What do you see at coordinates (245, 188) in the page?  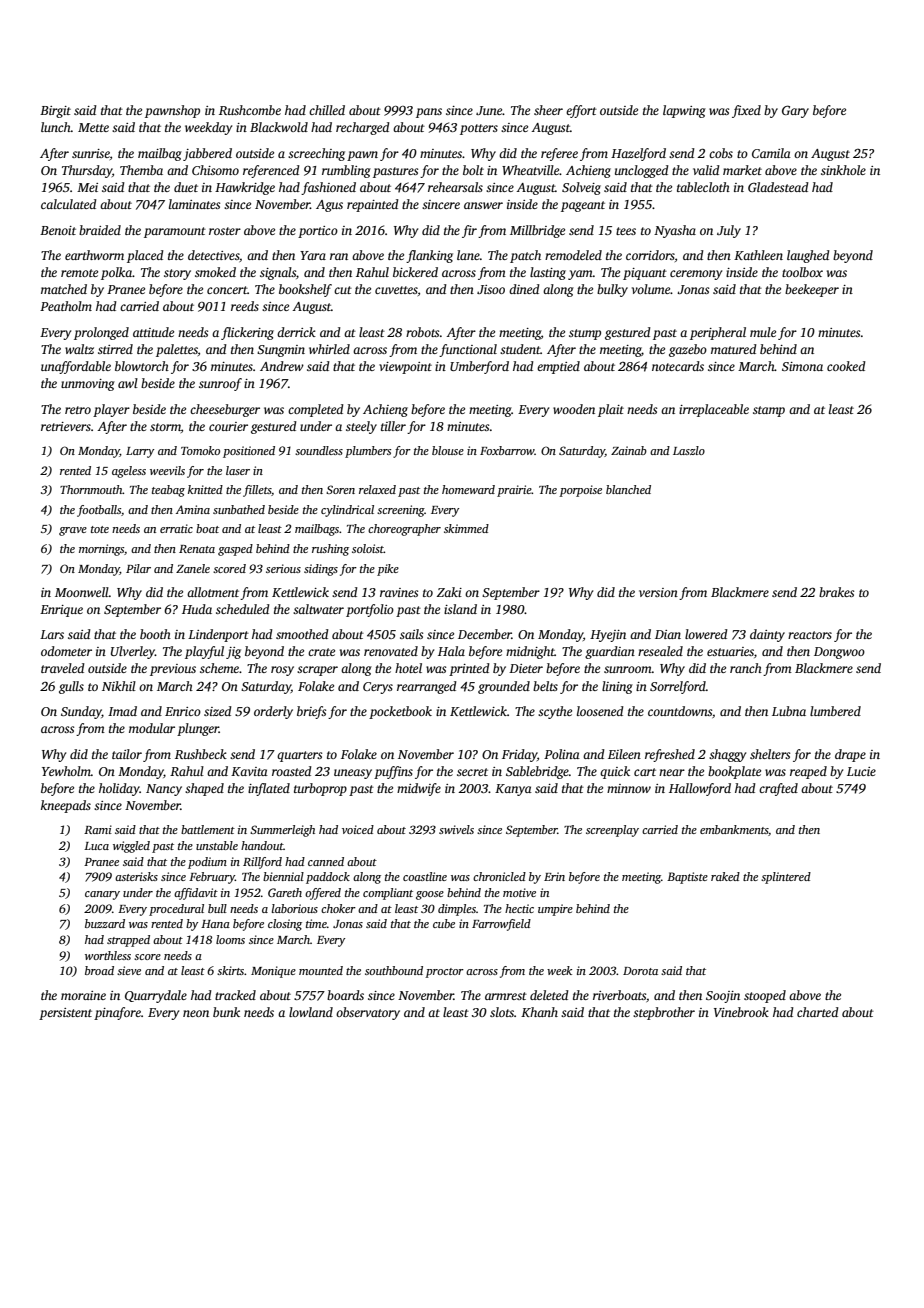 I see `Hawkridge` at bounding box center [245, 188].
